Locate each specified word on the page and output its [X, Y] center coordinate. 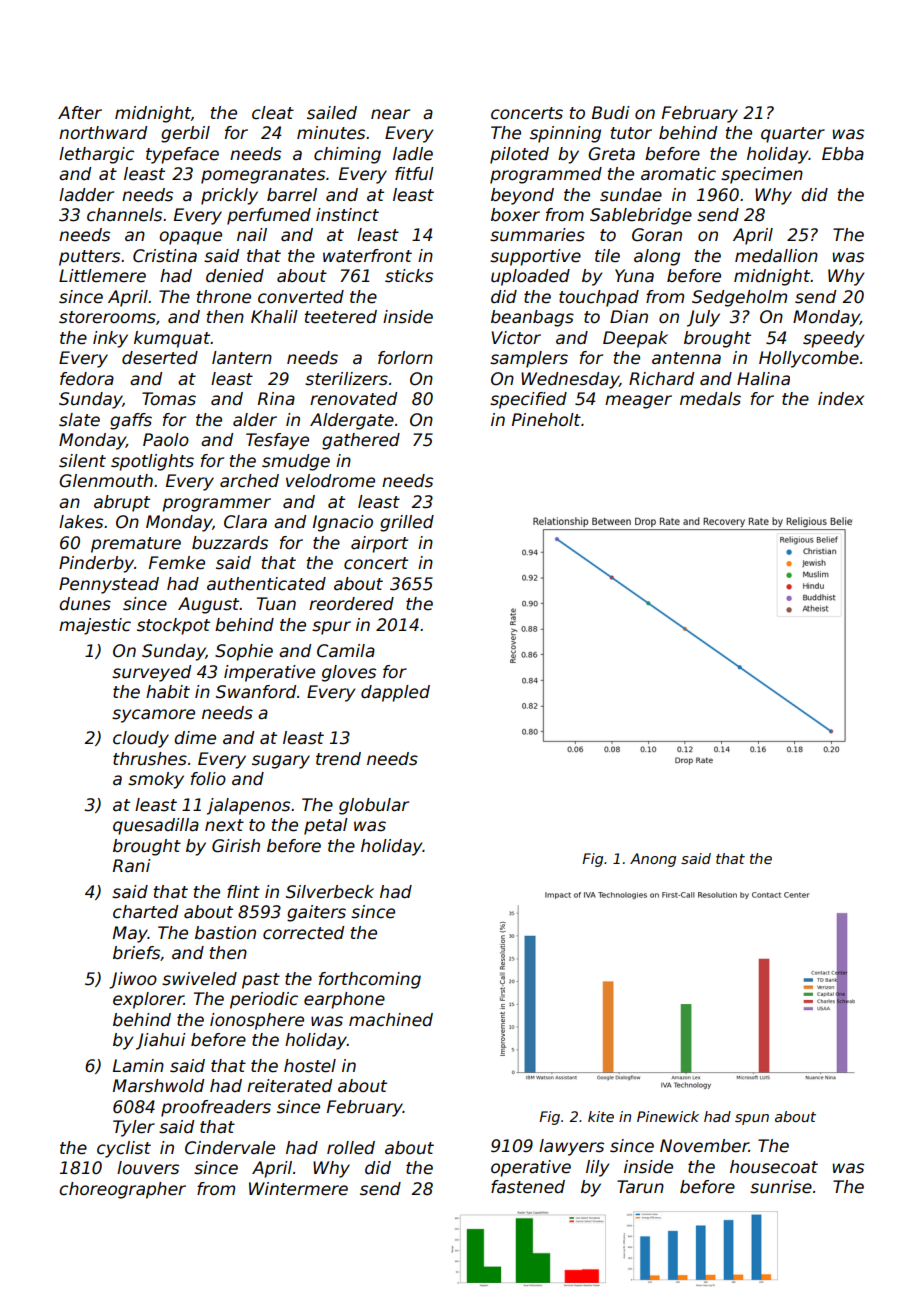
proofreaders [216, 1108]
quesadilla [156, 826]
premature [136, 545]
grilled [407, 523]
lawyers [571, 1147]
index [841, 399]
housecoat [774, 1167]
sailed [332, 113]
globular [374, 806]
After [80, 113]
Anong [653, 860]
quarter [793, 135]
